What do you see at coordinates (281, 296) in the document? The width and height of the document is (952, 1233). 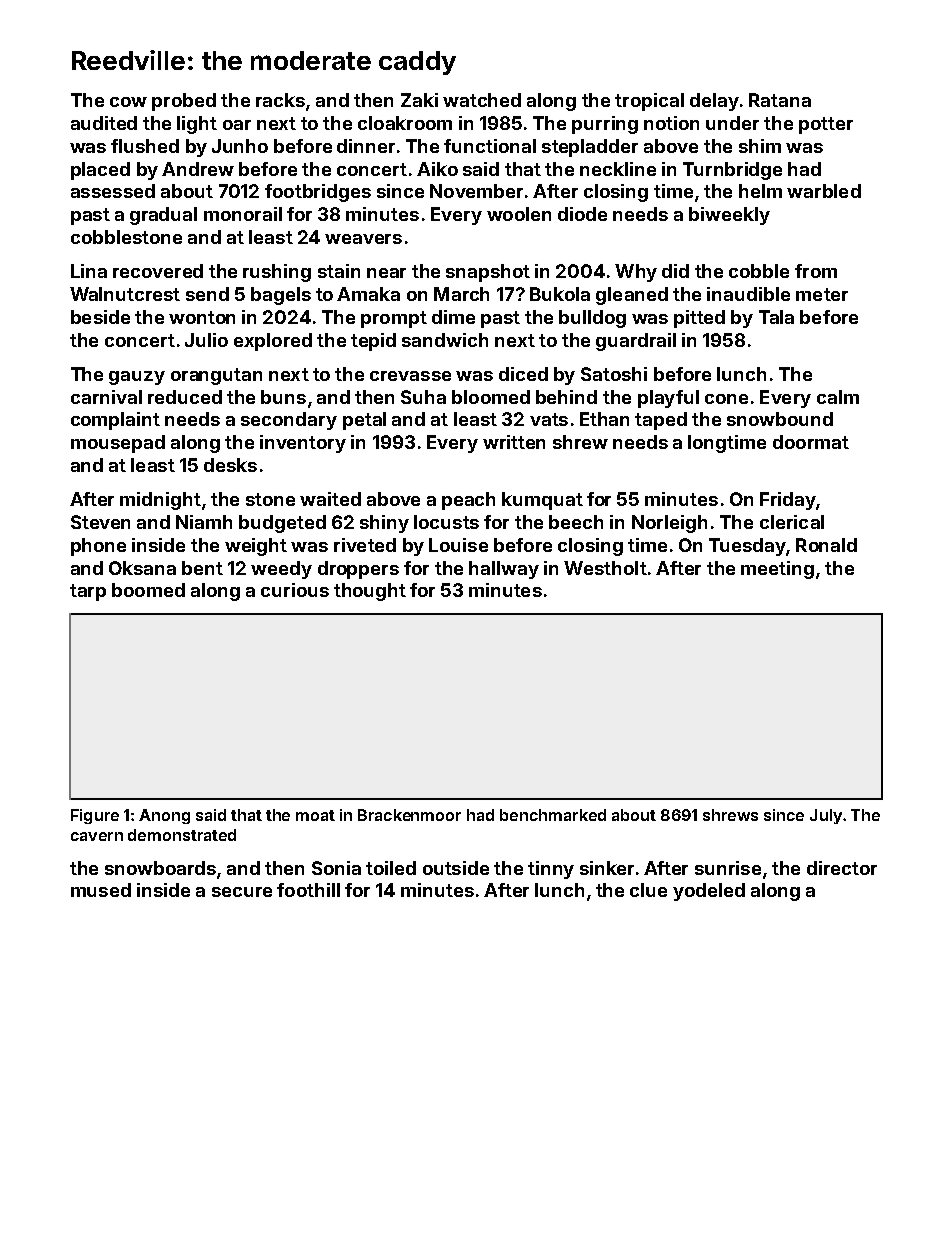 I see `bagels` at bounding box center [281, 296].
